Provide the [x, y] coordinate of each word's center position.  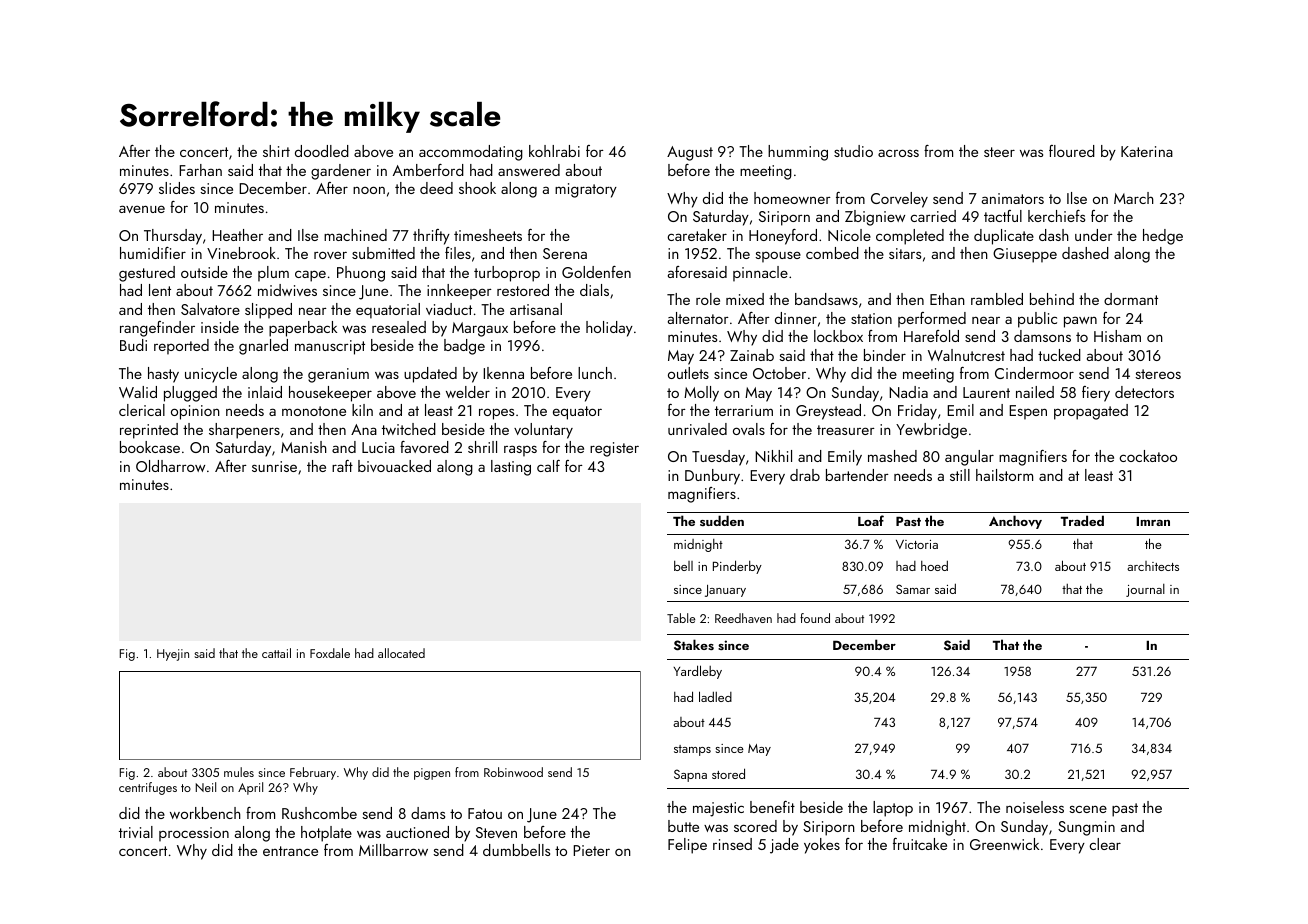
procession [194, 834]
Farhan [200, 170]
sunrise [274, 466]
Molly [701, 394]
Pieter [591, 850]
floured [1072, 151]
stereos [1158, 374]
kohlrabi [554, 151]
